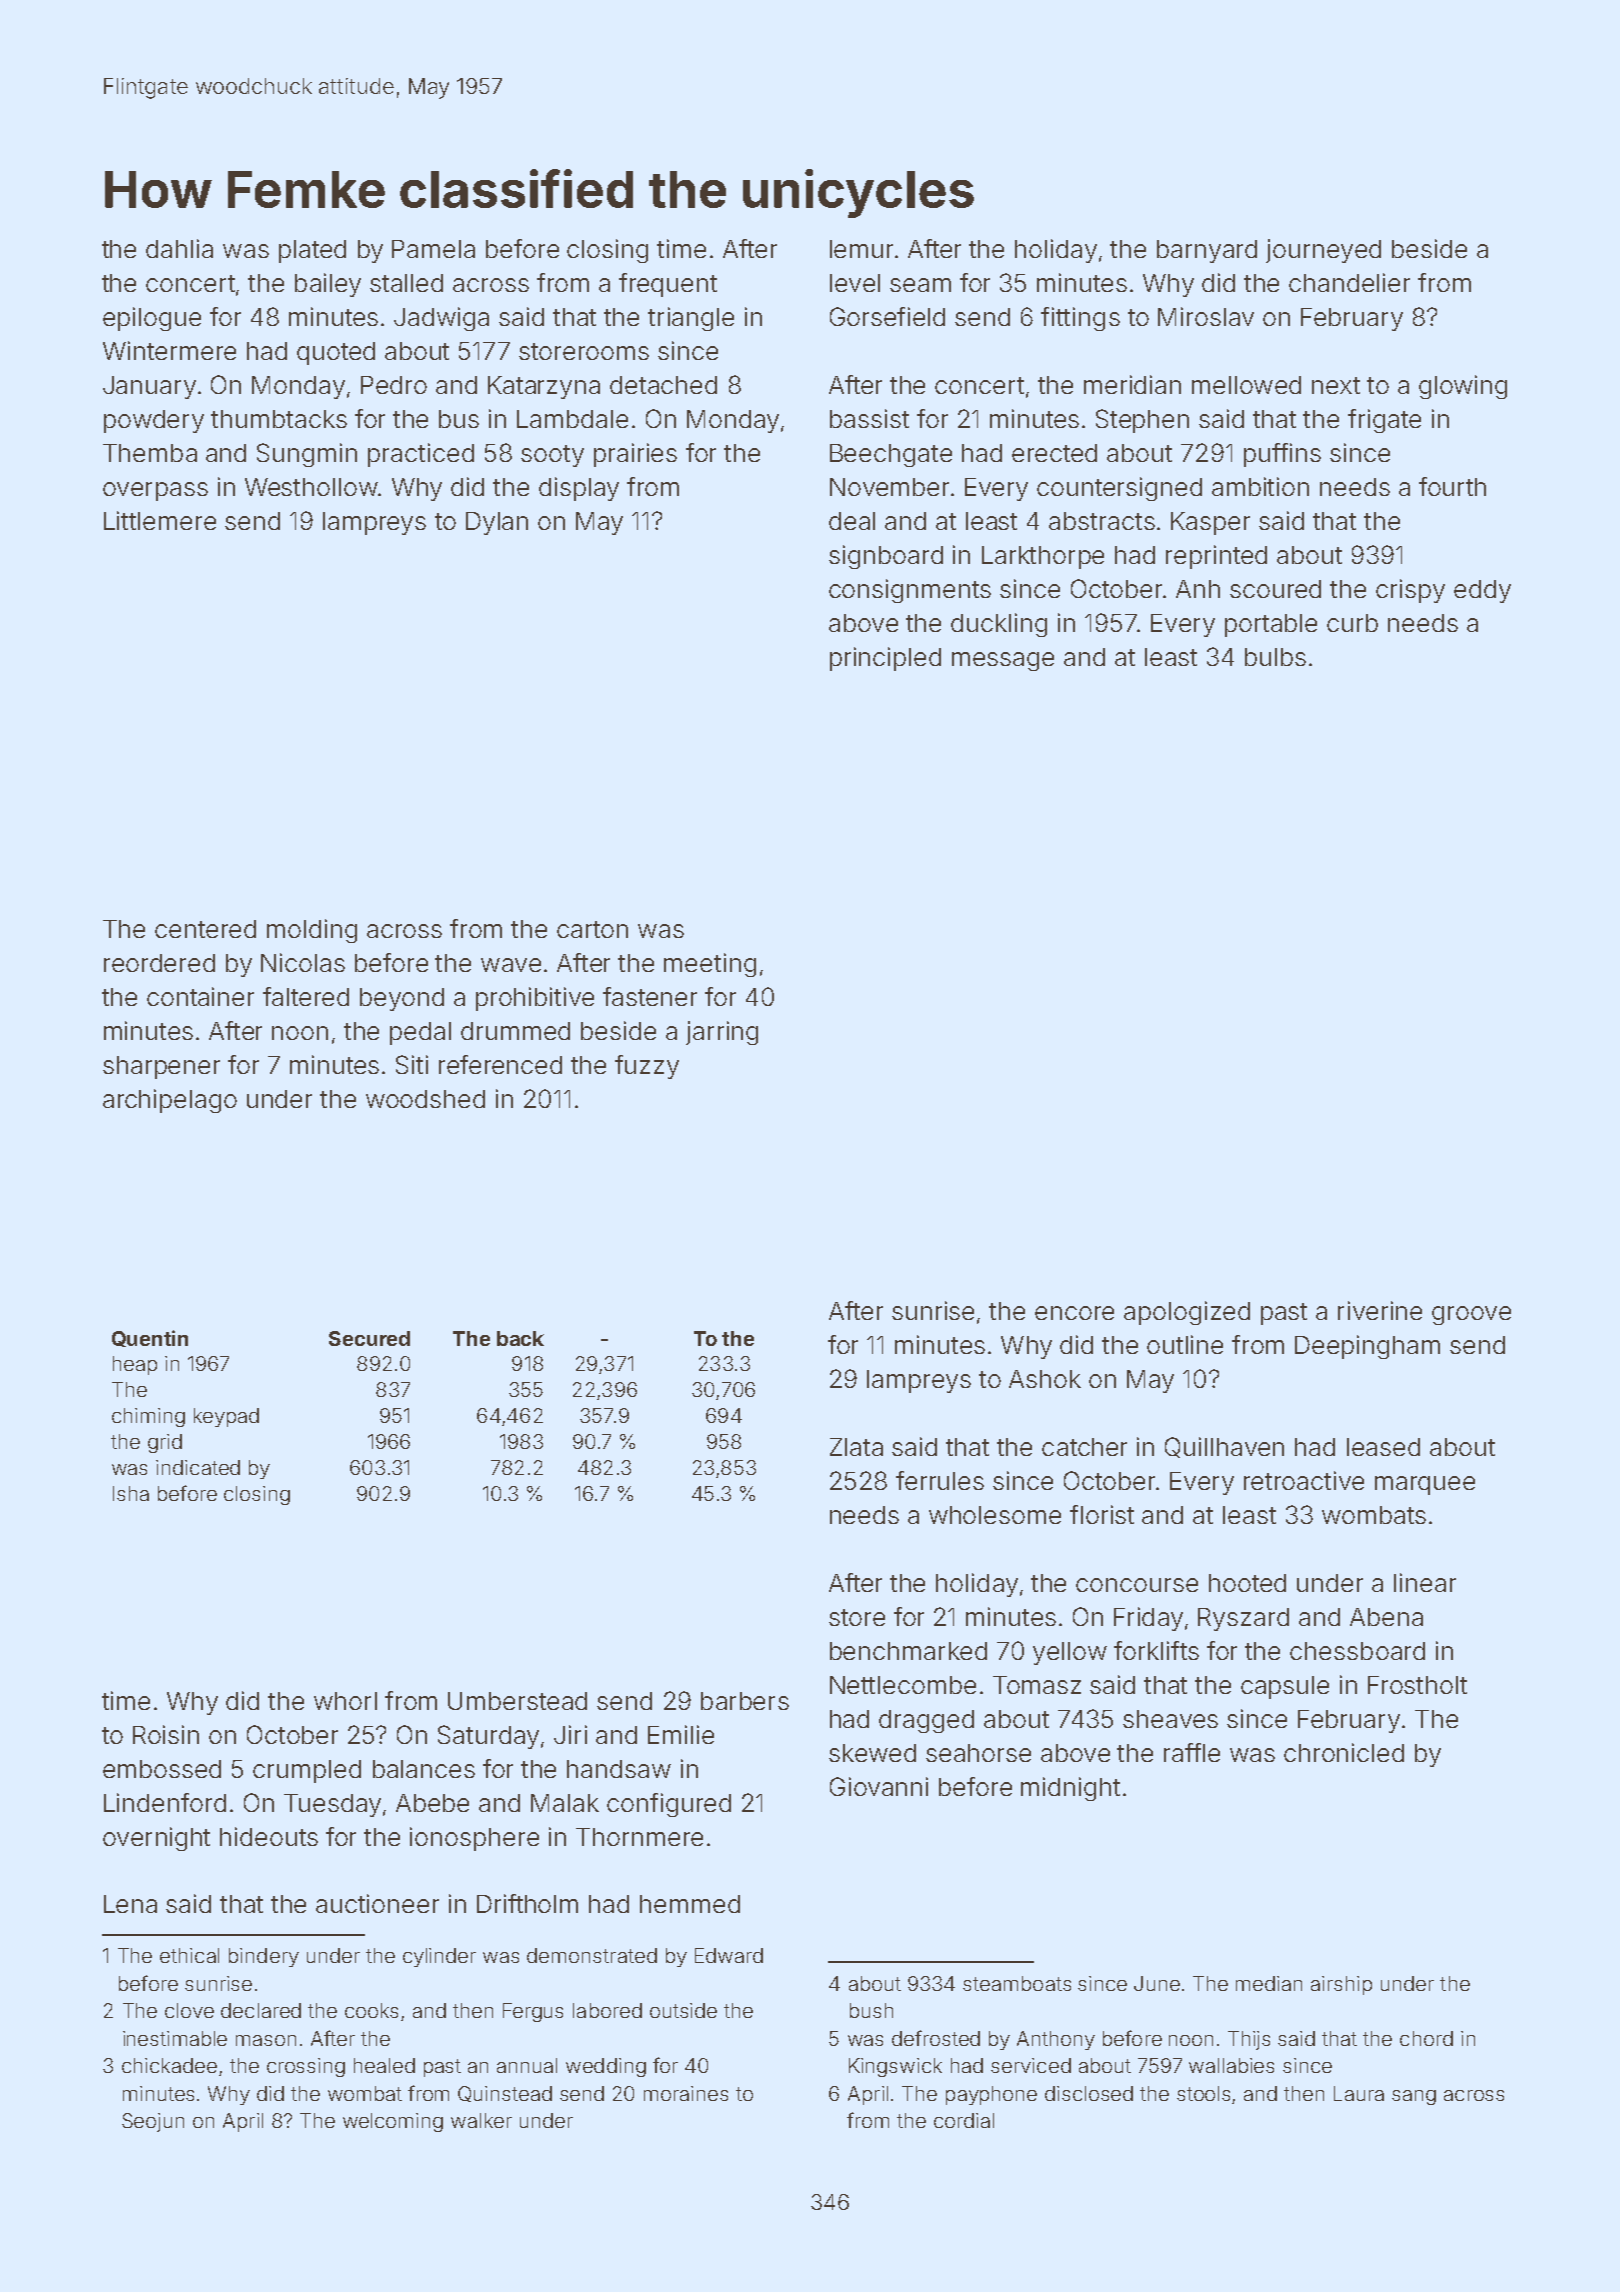 The image size is (1620, 2292). I want to click on keypad, so click(226, 1417).
